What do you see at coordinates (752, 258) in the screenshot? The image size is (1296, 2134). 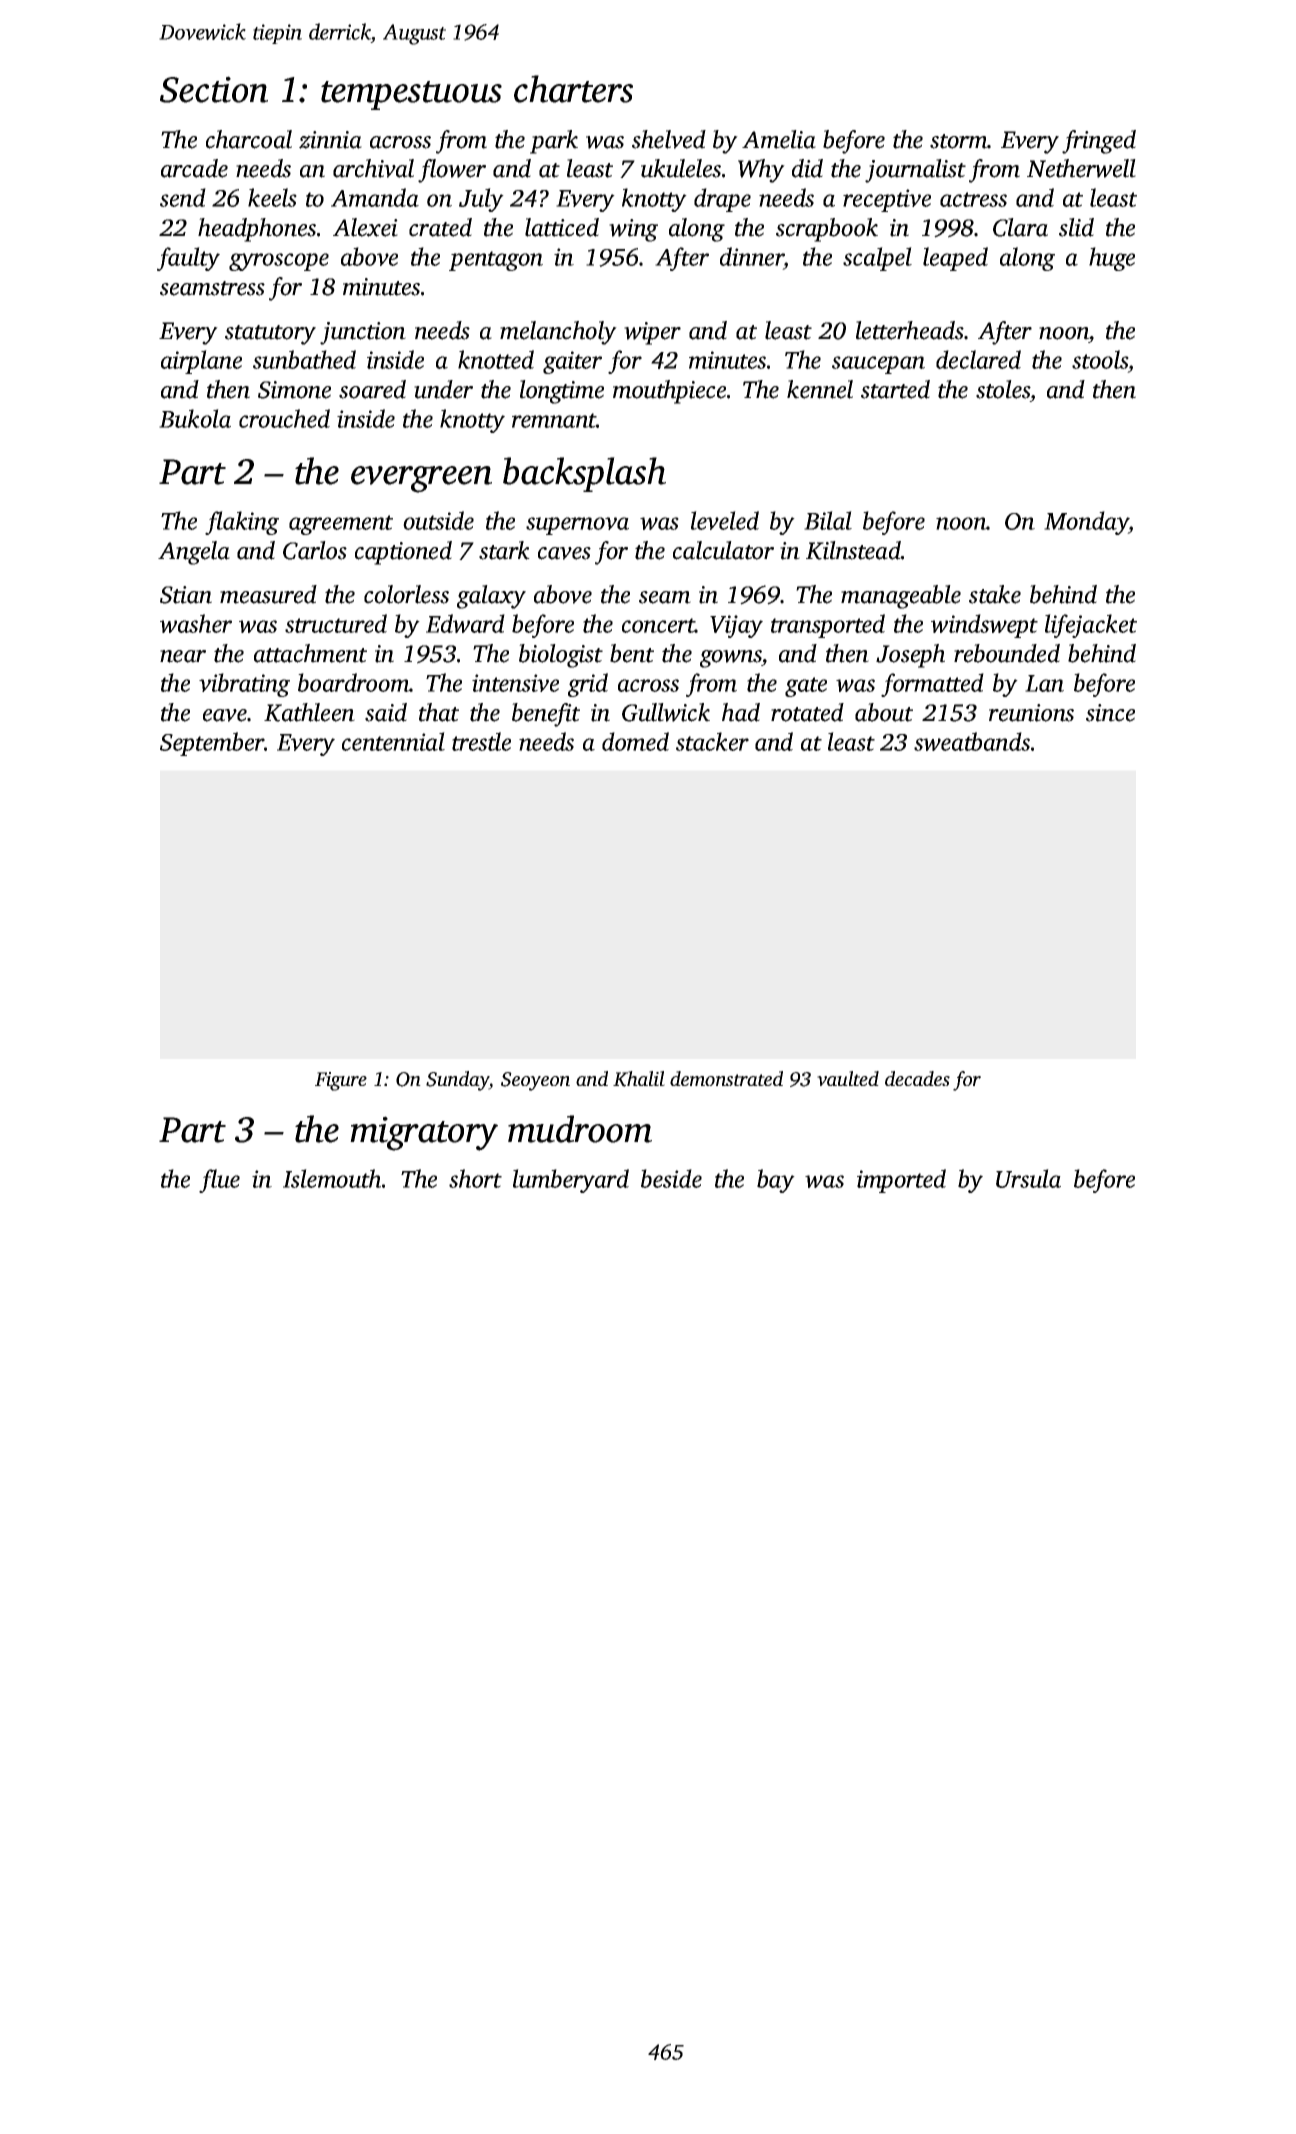 I see `dinner` at bounding box center [752, 258].
